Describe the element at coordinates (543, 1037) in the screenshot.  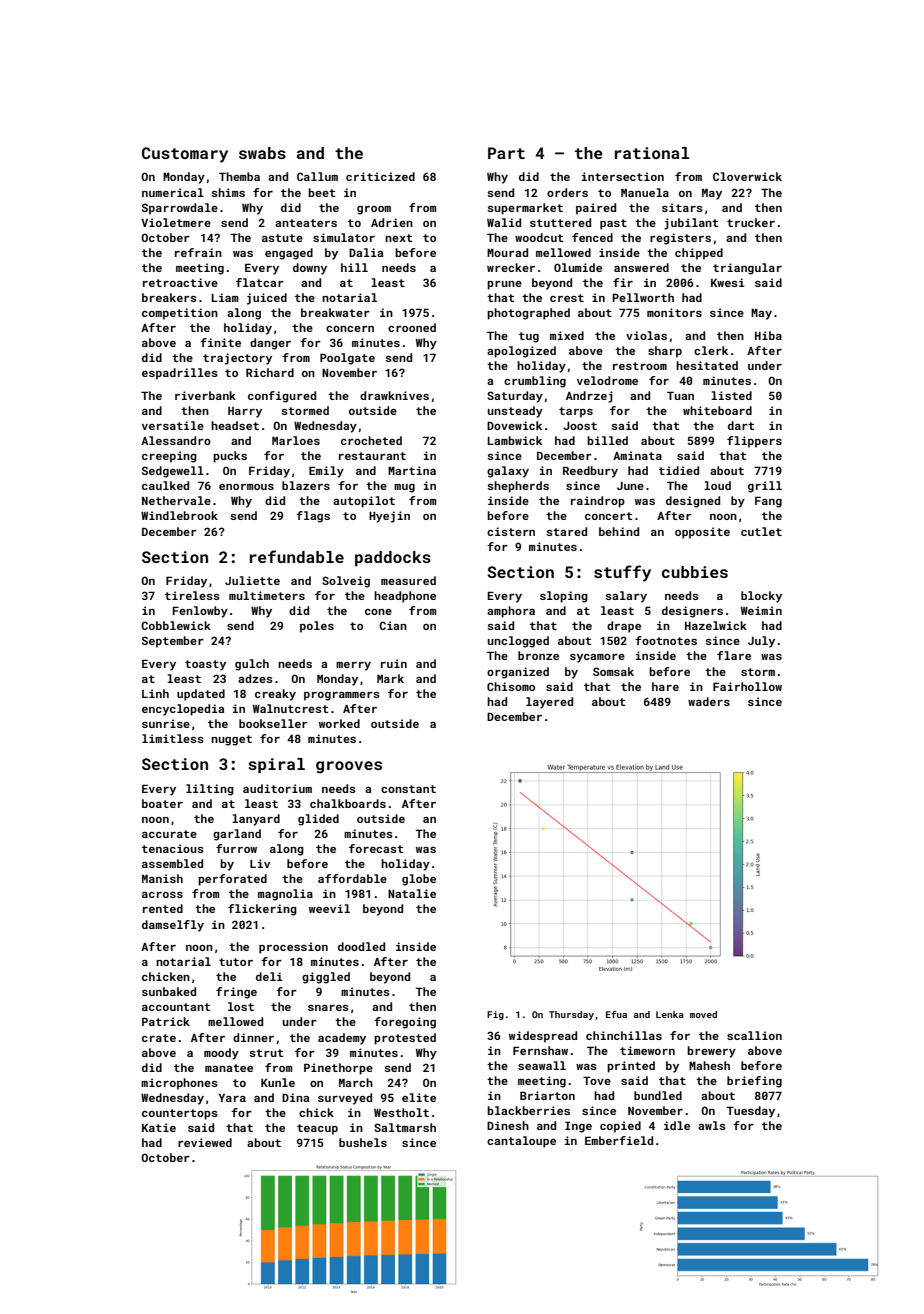
I see `widespread` at that location.
